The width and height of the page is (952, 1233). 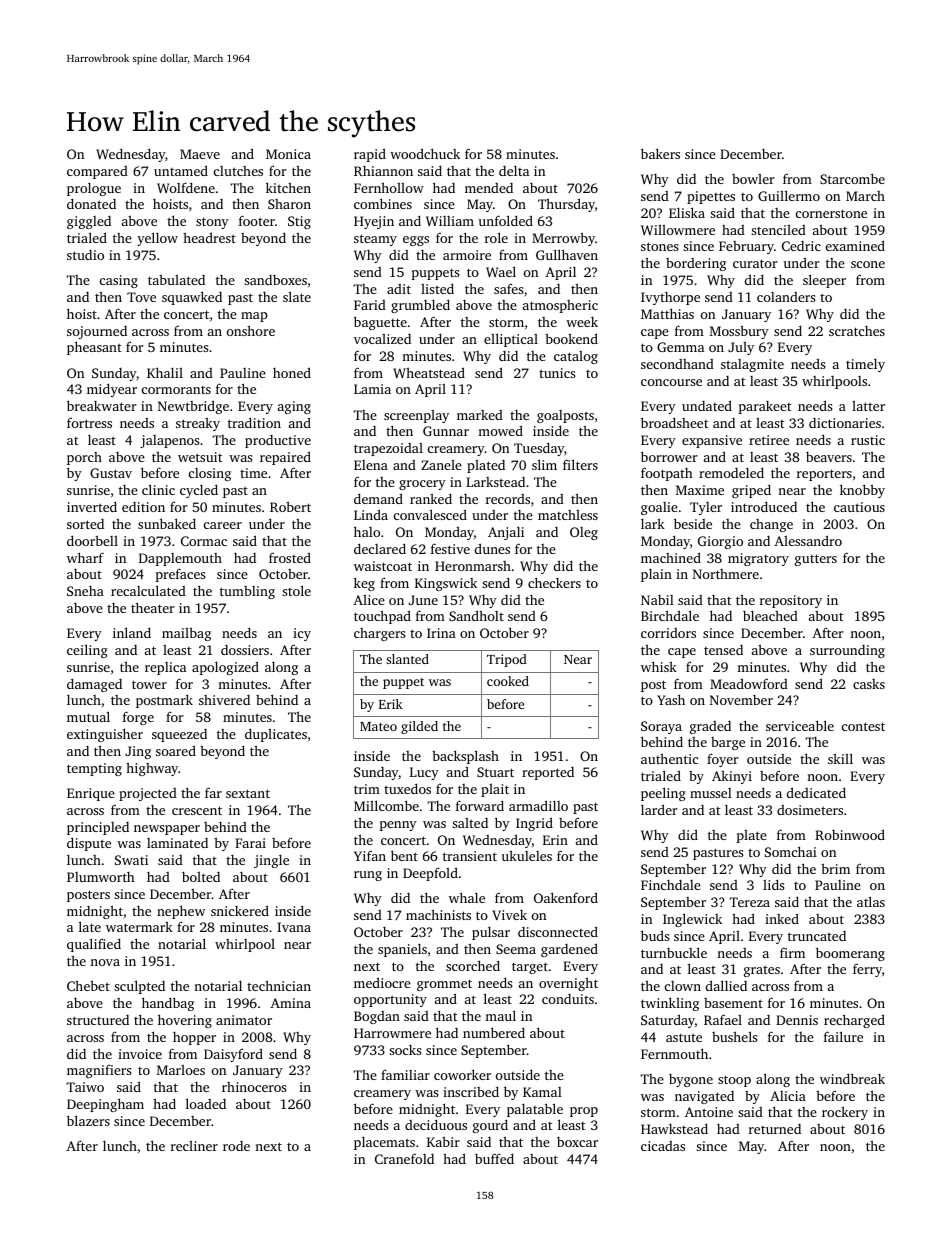 I want to click on woodchuck, so click(x=425, y=153).
